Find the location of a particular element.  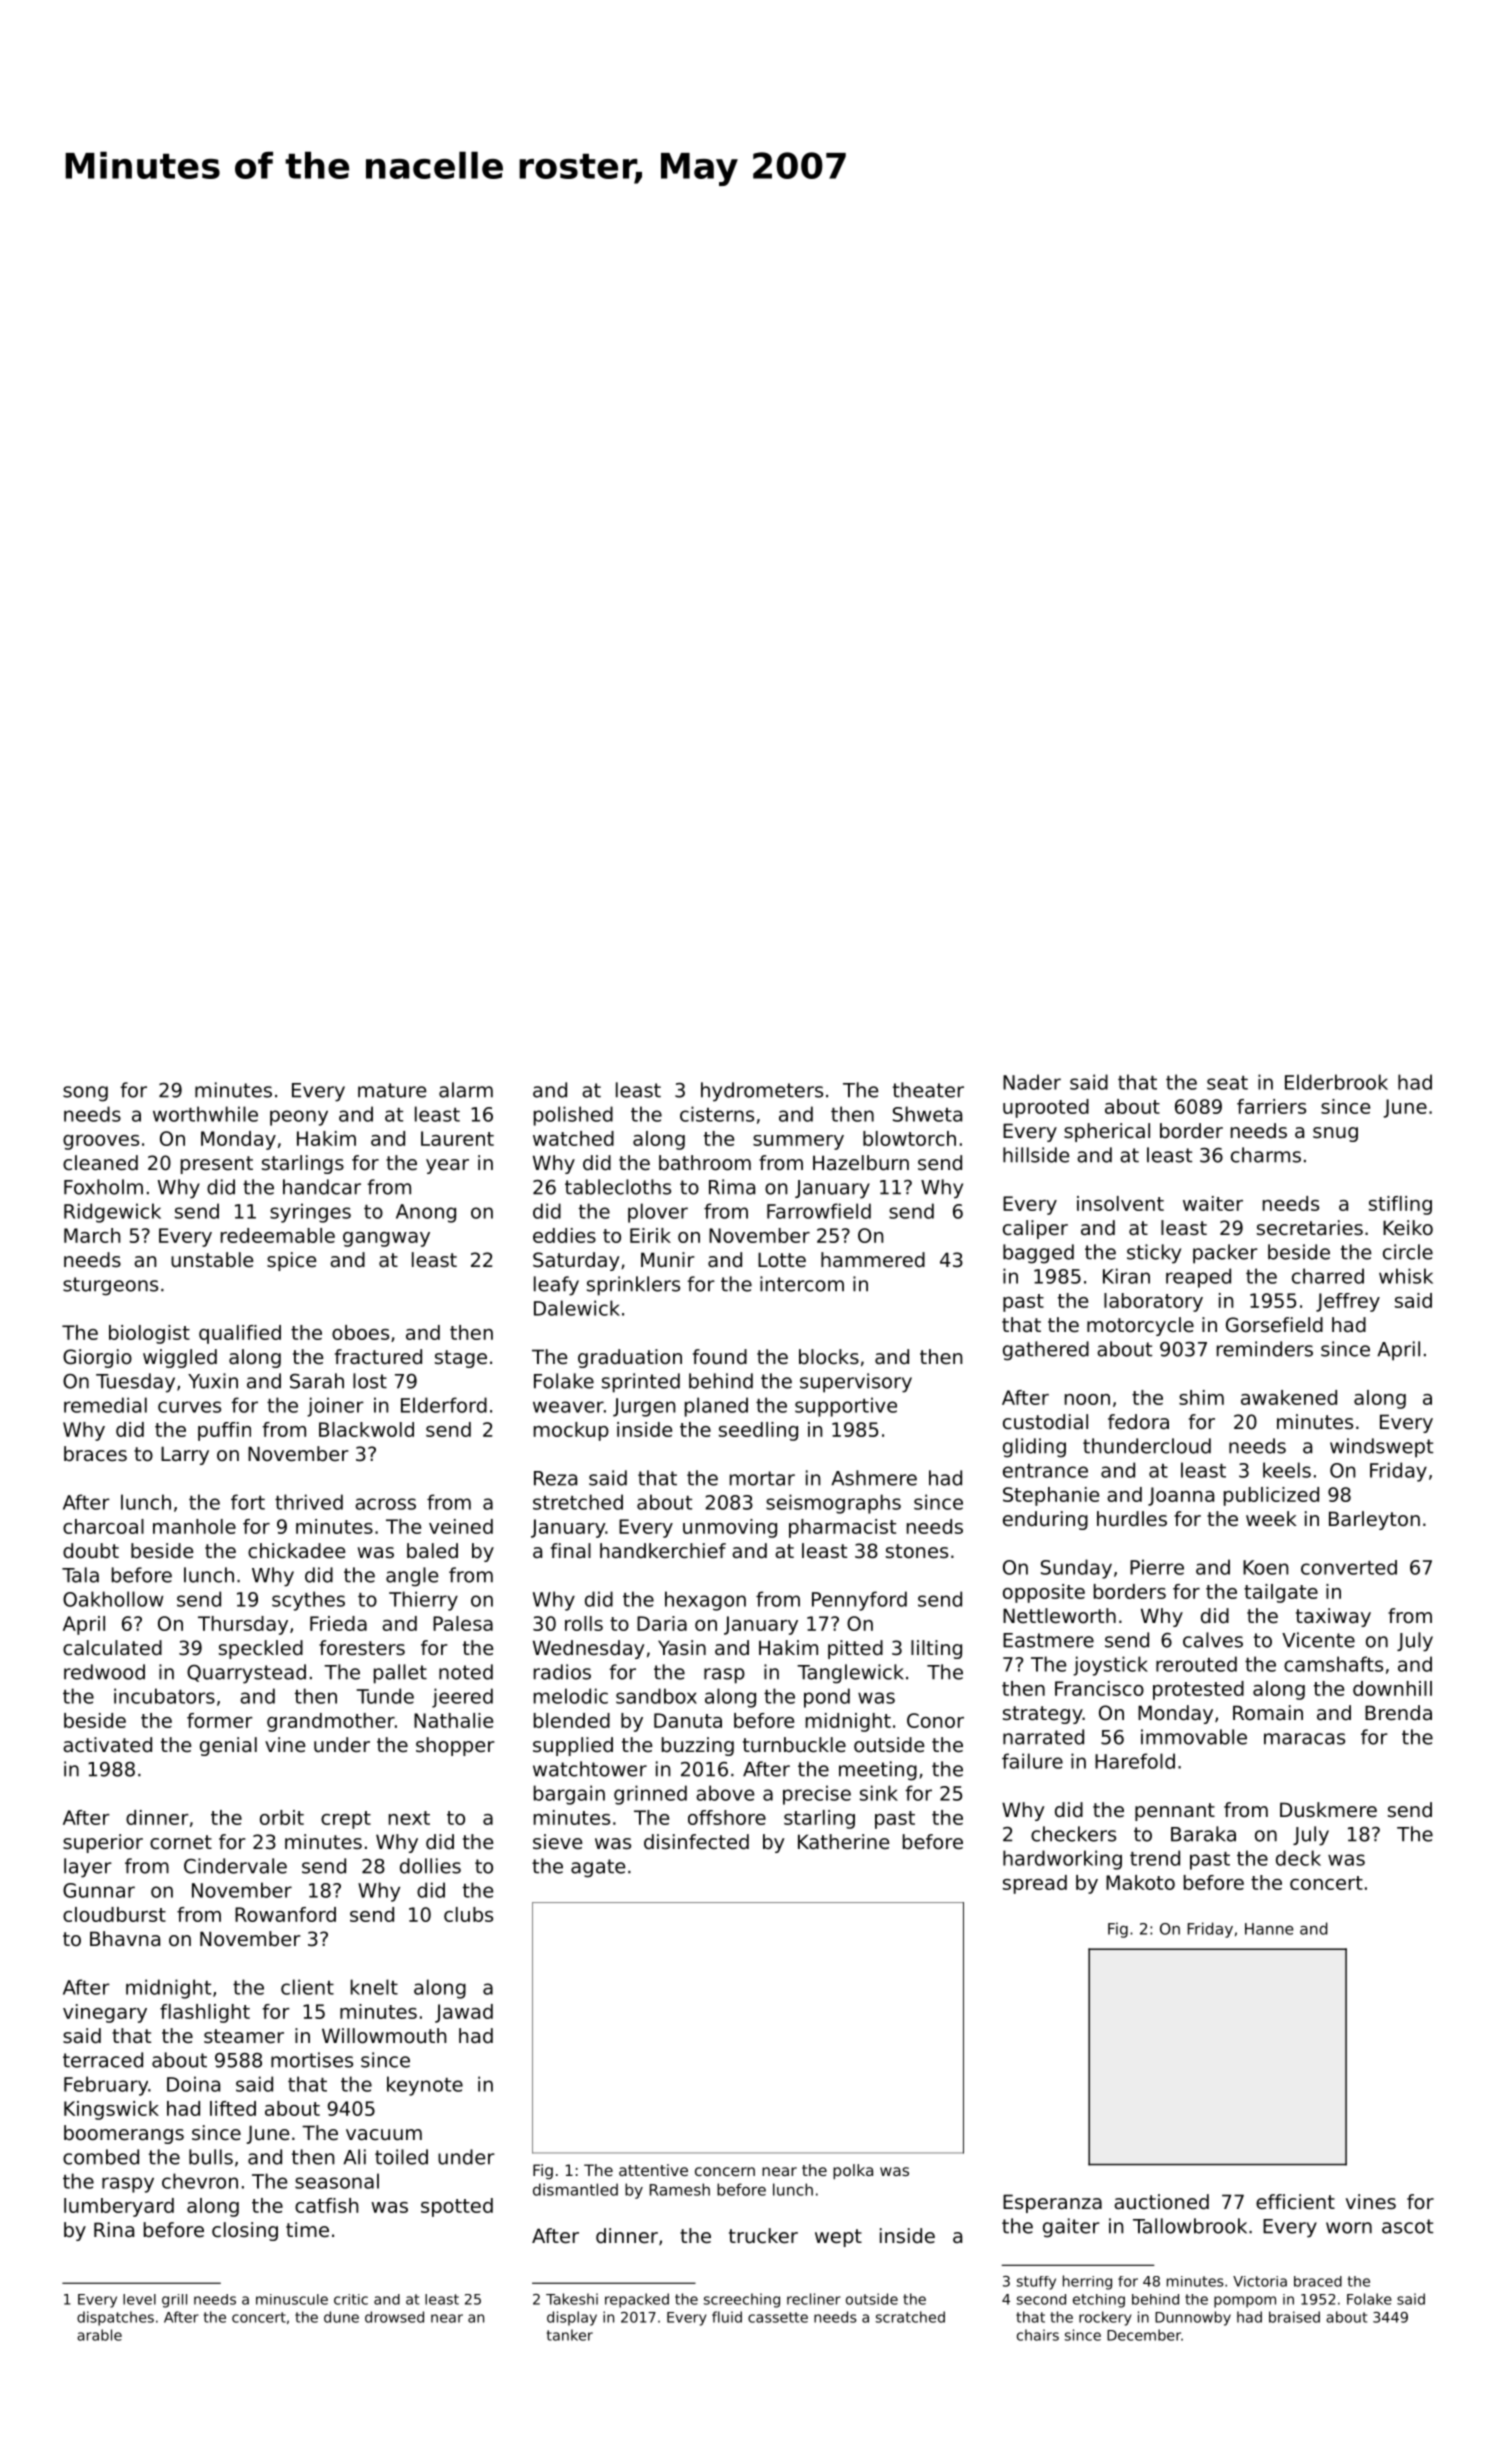

deck is located at coordinates (1298, 1858).
